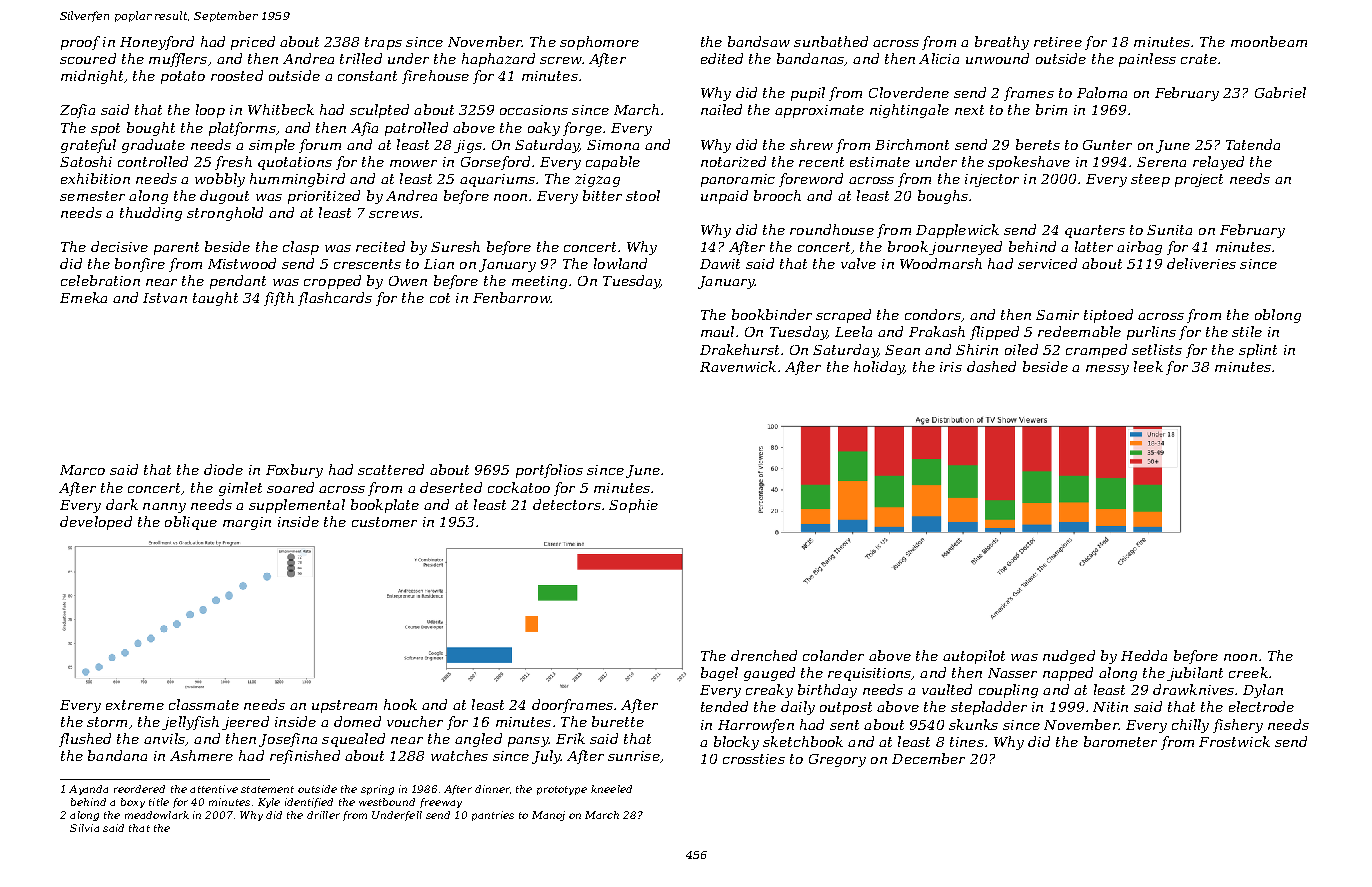 The image size is (1372, 887). Describe the element at coordinates (135, 705) in the document. I see `extreme` at that location.
